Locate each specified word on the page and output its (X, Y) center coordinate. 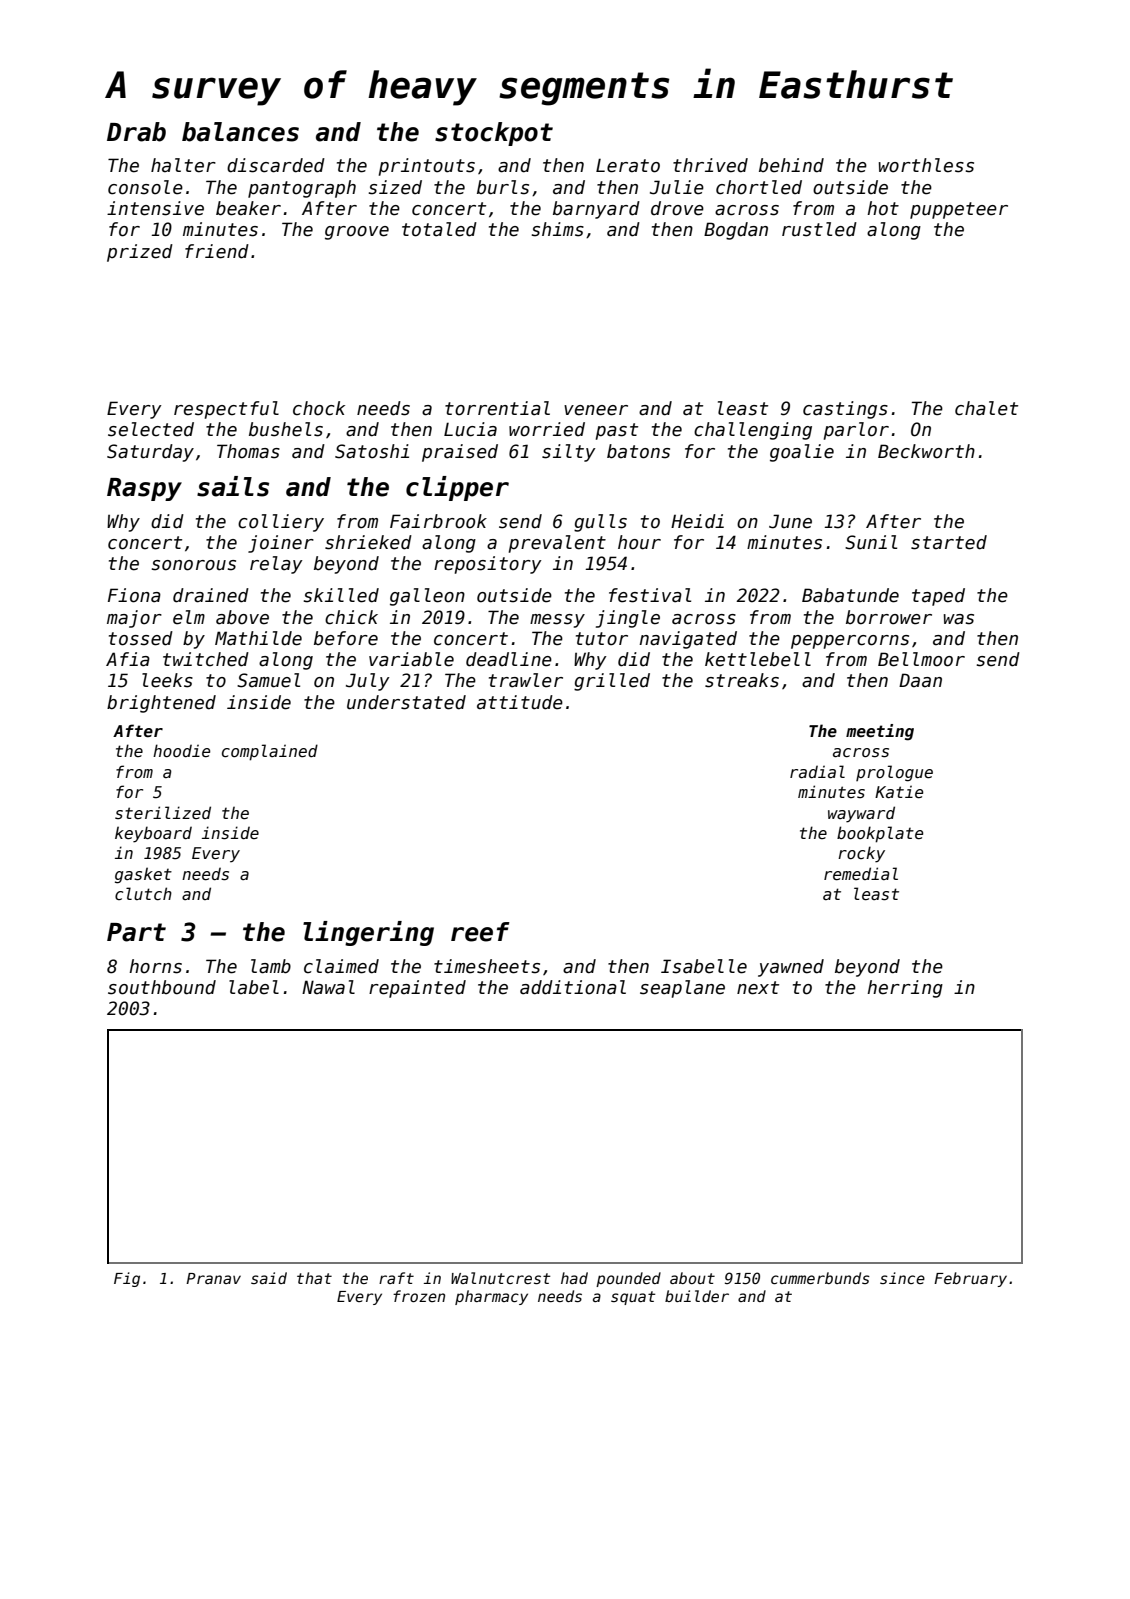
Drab (136, 132)
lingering (368, 933)
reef (480, 932)
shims (557, 229)
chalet (986, 408)
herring (905, 989)
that (314, 1278)
